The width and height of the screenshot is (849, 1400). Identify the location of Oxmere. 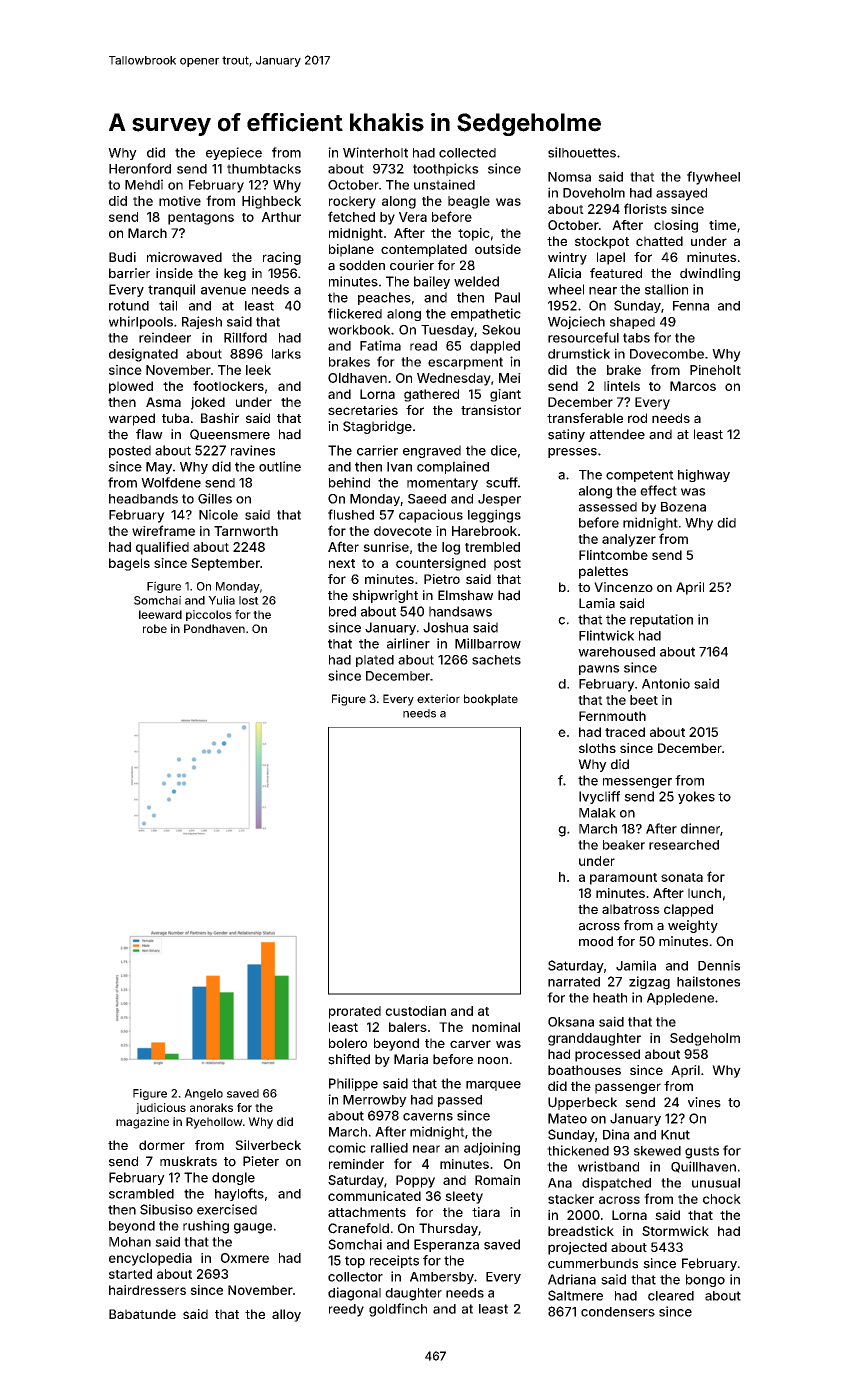
(245, 1258).
